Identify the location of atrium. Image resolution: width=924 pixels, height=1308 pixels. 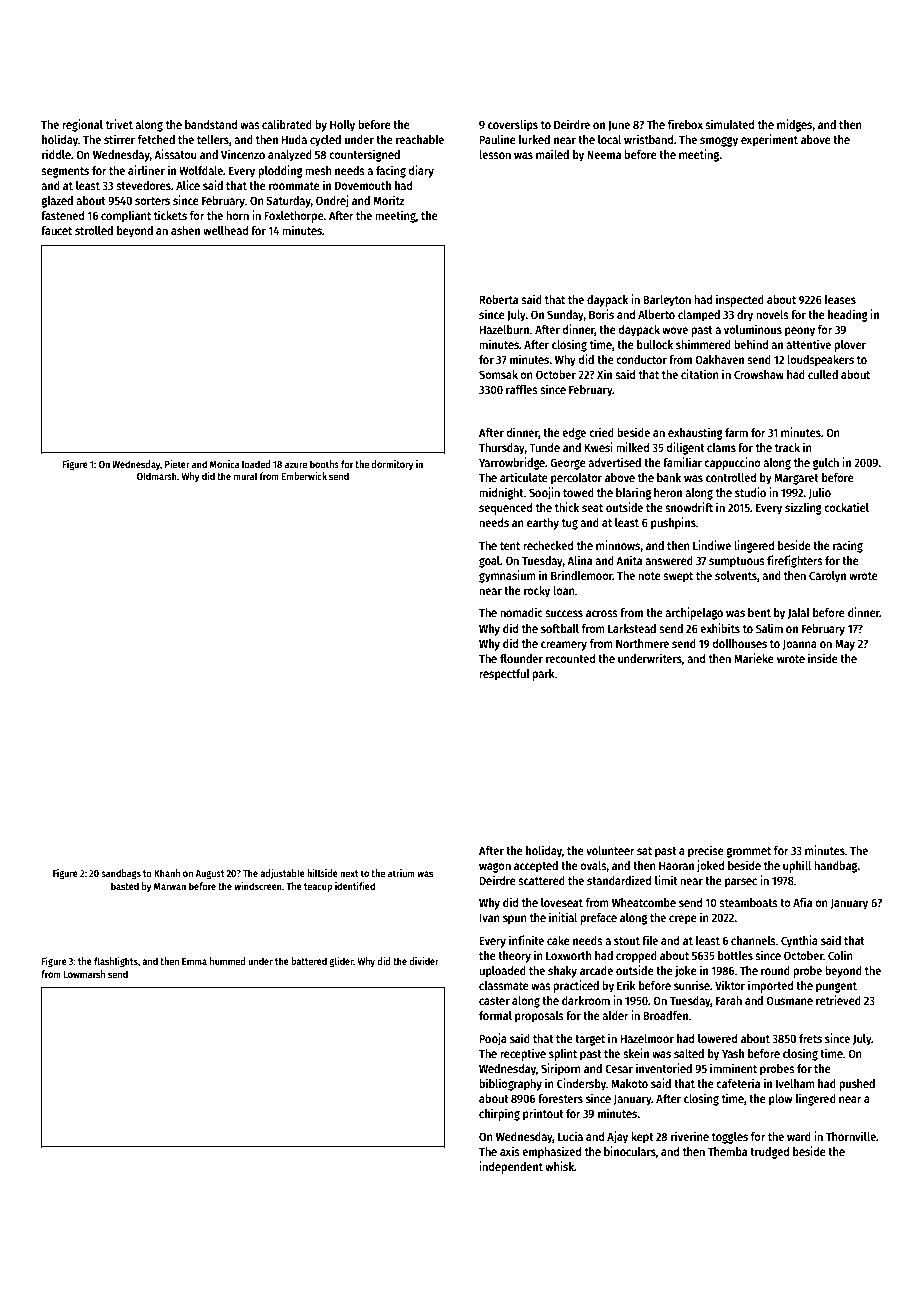
(401, 873).
